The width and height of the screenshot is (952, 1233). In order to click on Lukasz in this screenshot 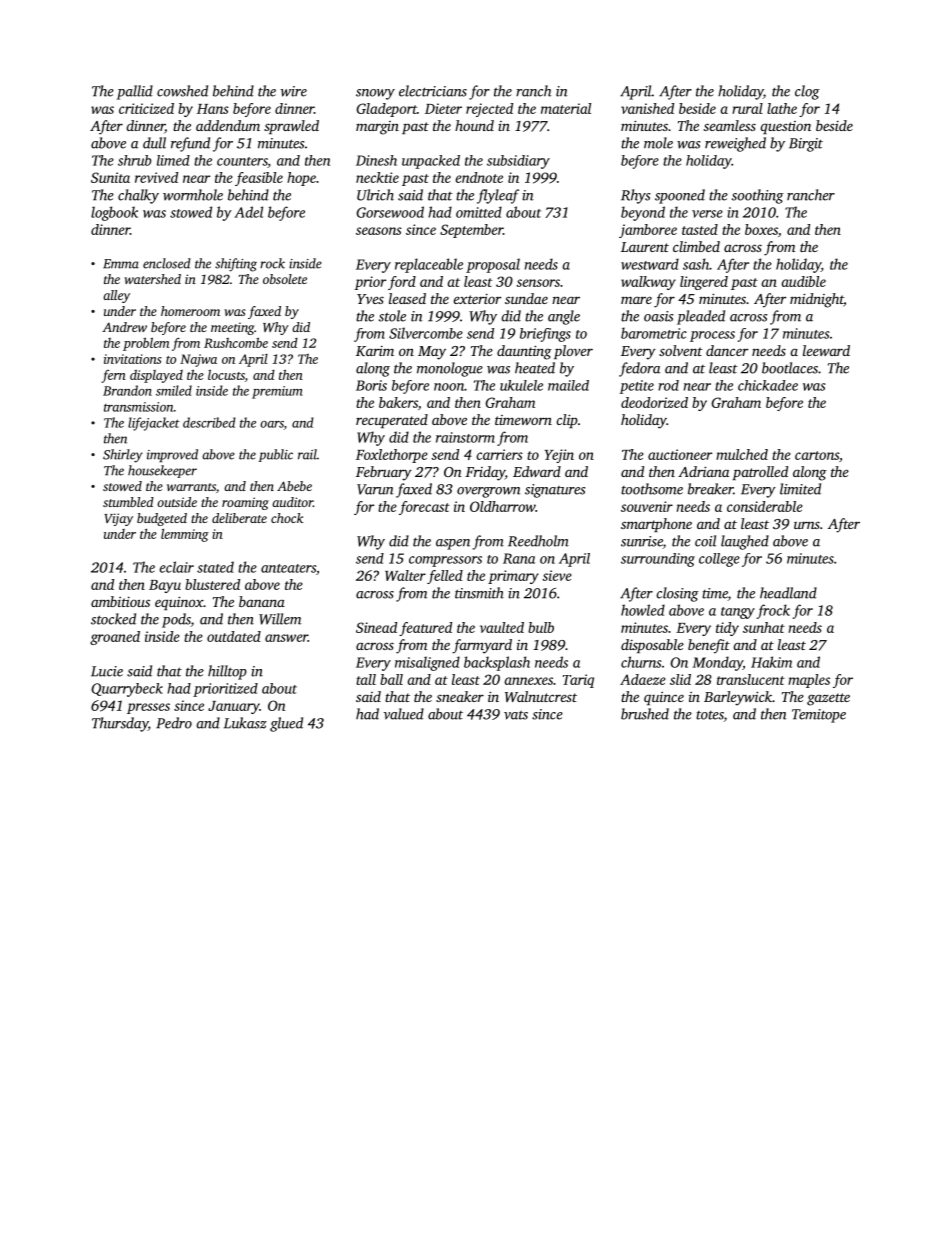, I will do `click(245, 723)`.
